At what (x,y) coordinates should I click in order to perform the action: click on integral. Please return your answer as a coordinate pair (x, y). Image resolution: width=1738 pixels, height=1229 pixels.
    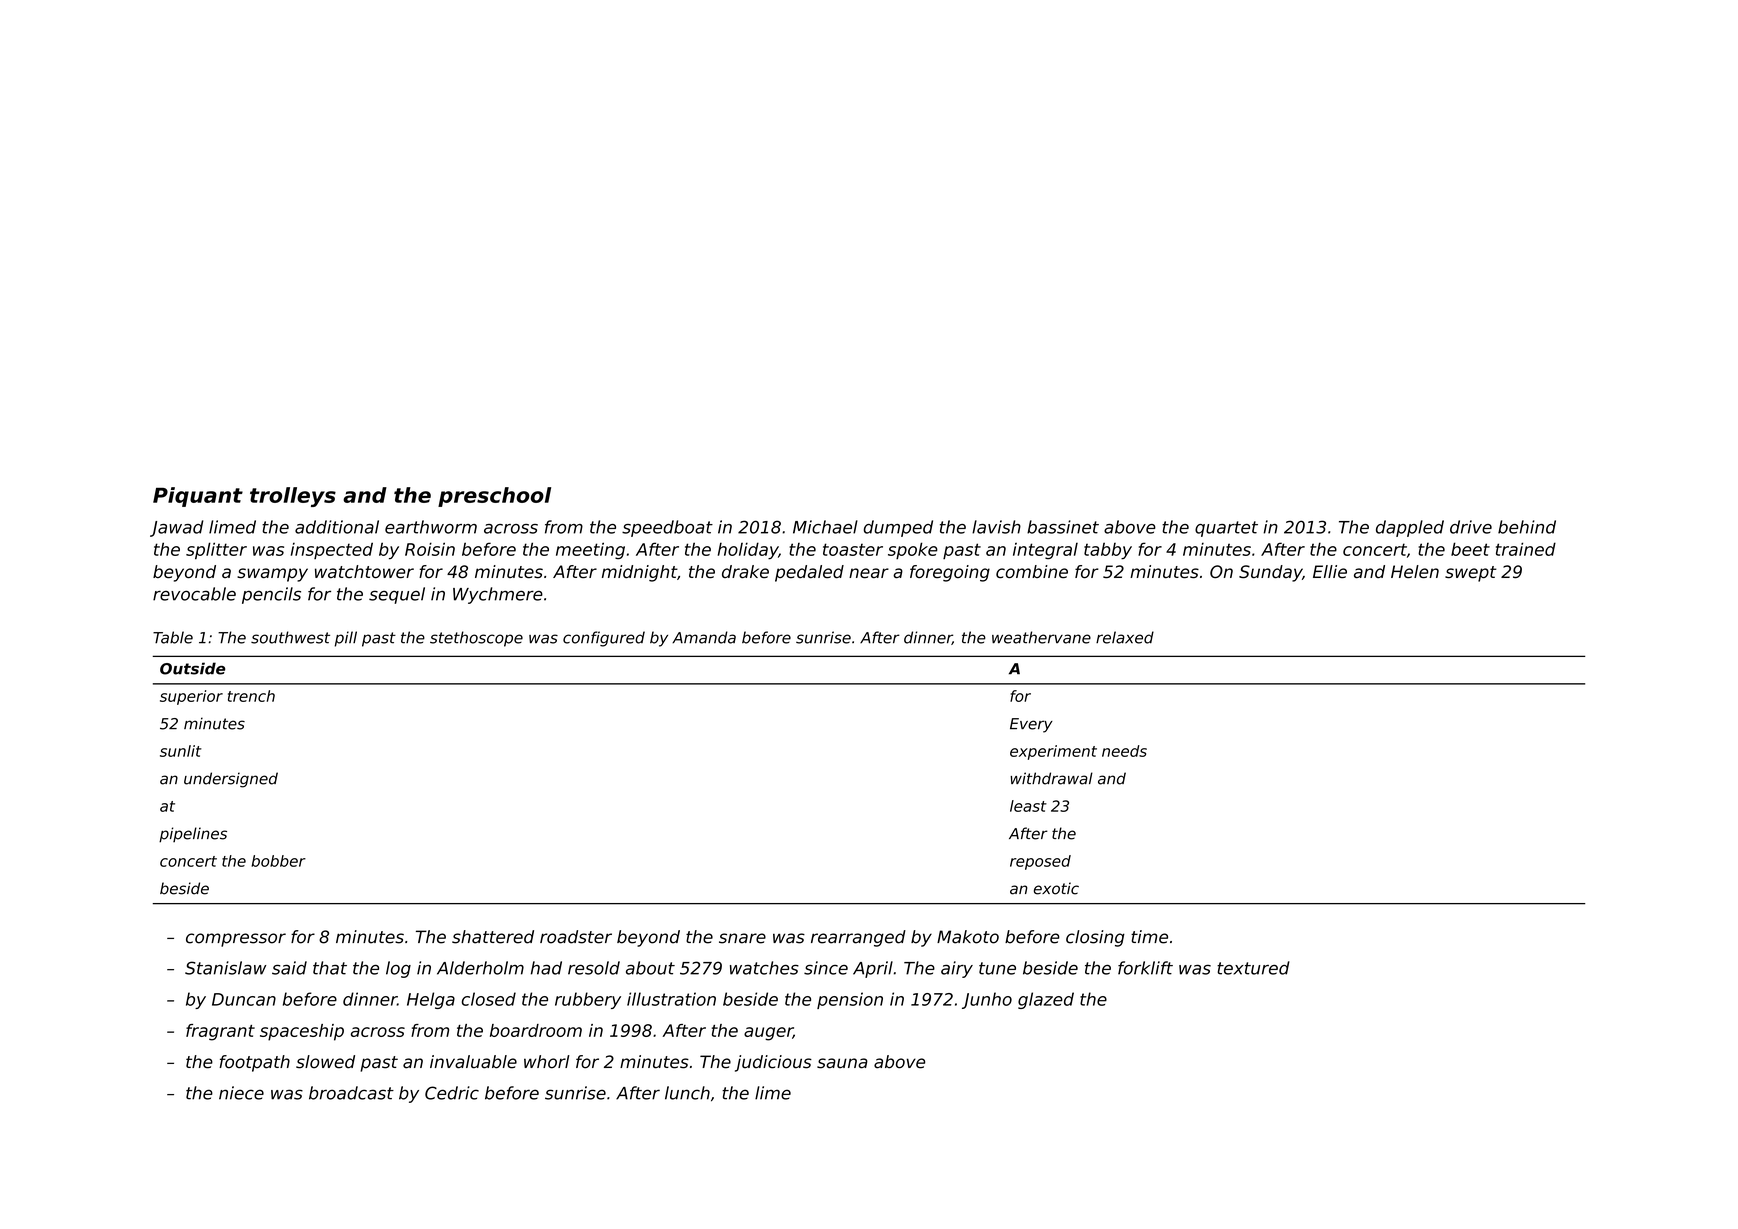
    Looking at the image, I should click on (1045, 551).
